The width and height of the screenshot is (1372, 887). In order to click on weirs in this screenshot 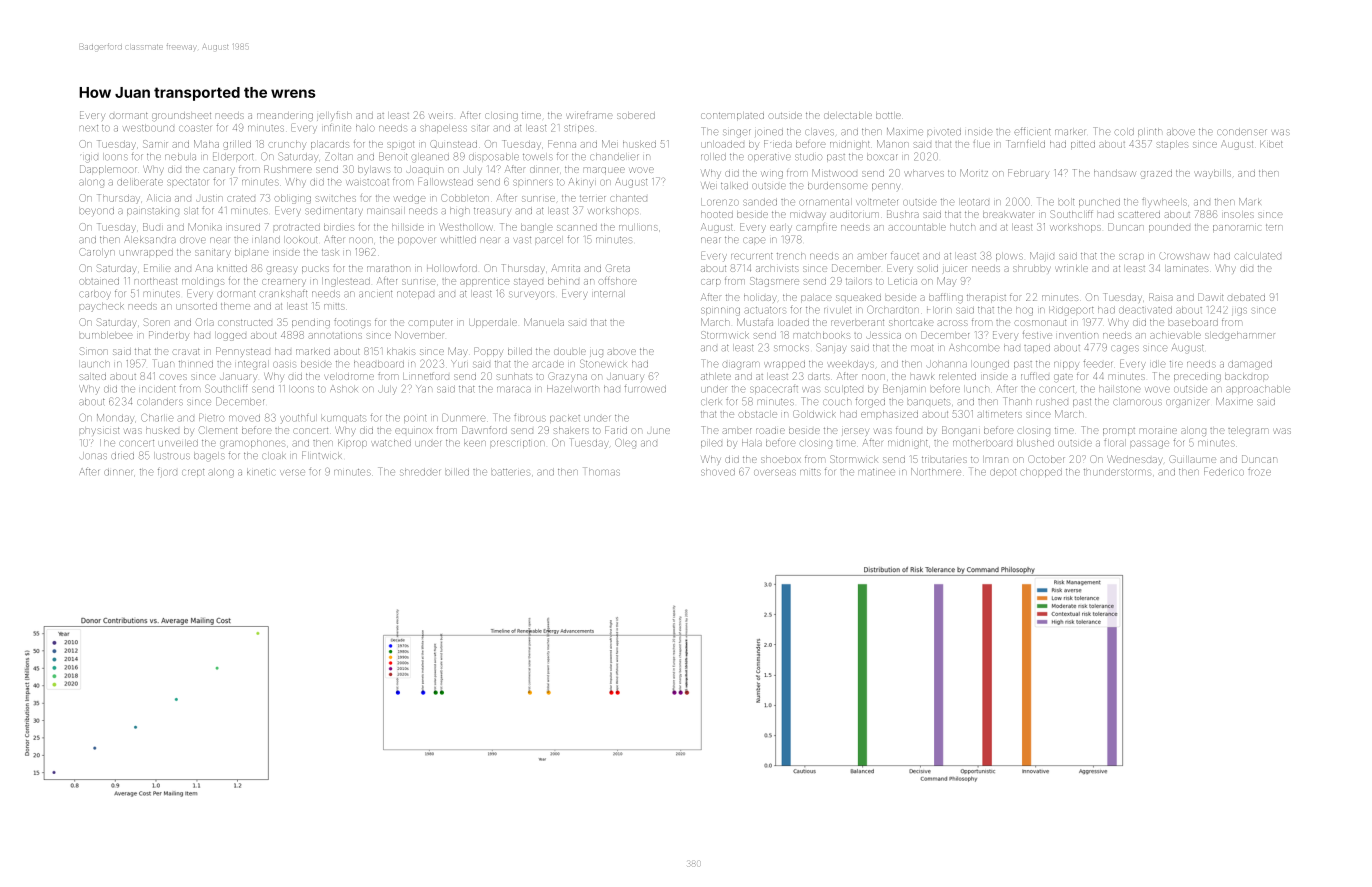, I will do `click(441, 116)`.
